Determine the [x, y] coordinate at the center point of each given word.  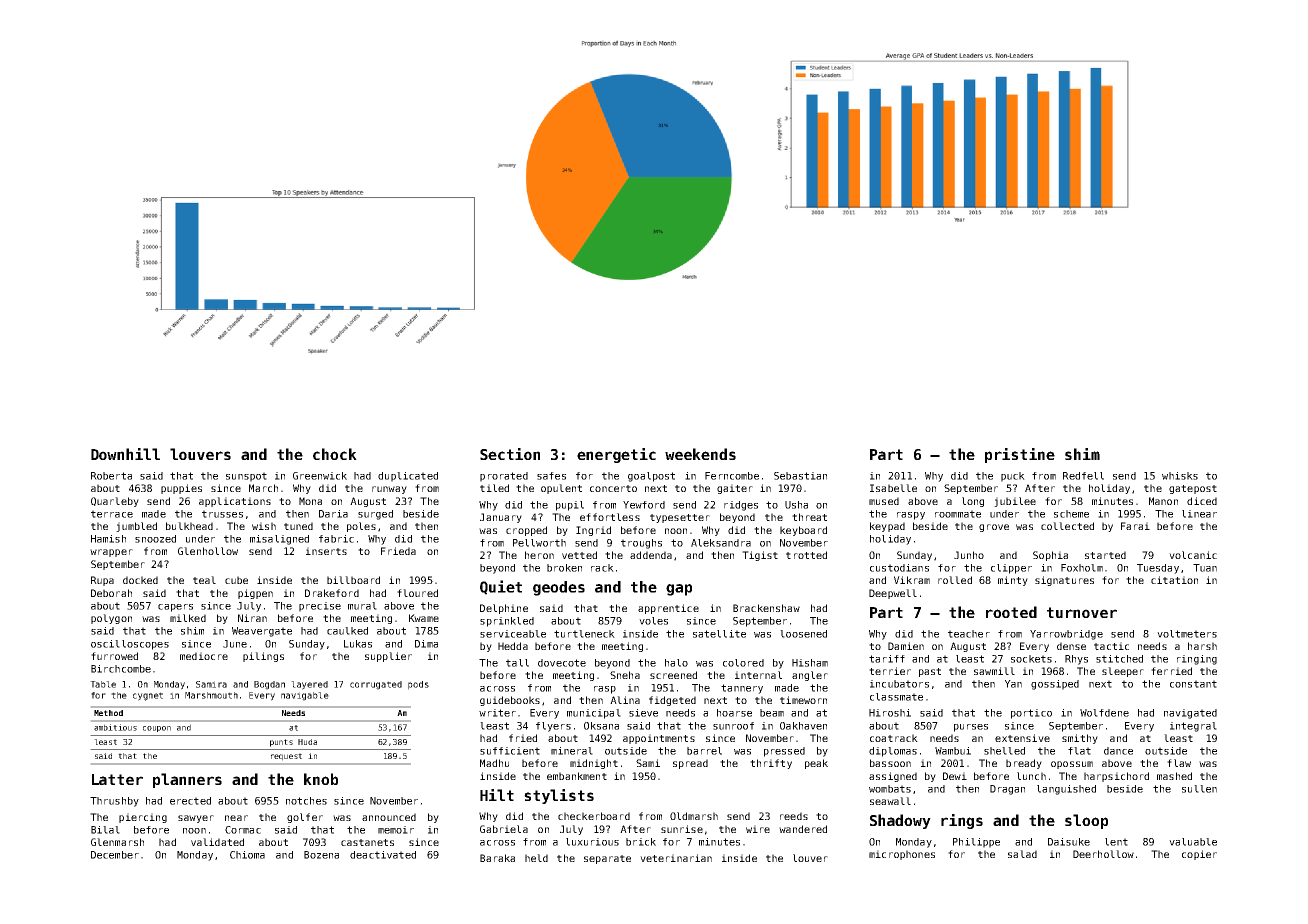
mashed [1174, 776]
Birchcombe [121, 669]
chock [335, 454]
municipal [594, 714]
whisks [1180, 476]
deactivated [383, 855]
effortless [610, 517]
